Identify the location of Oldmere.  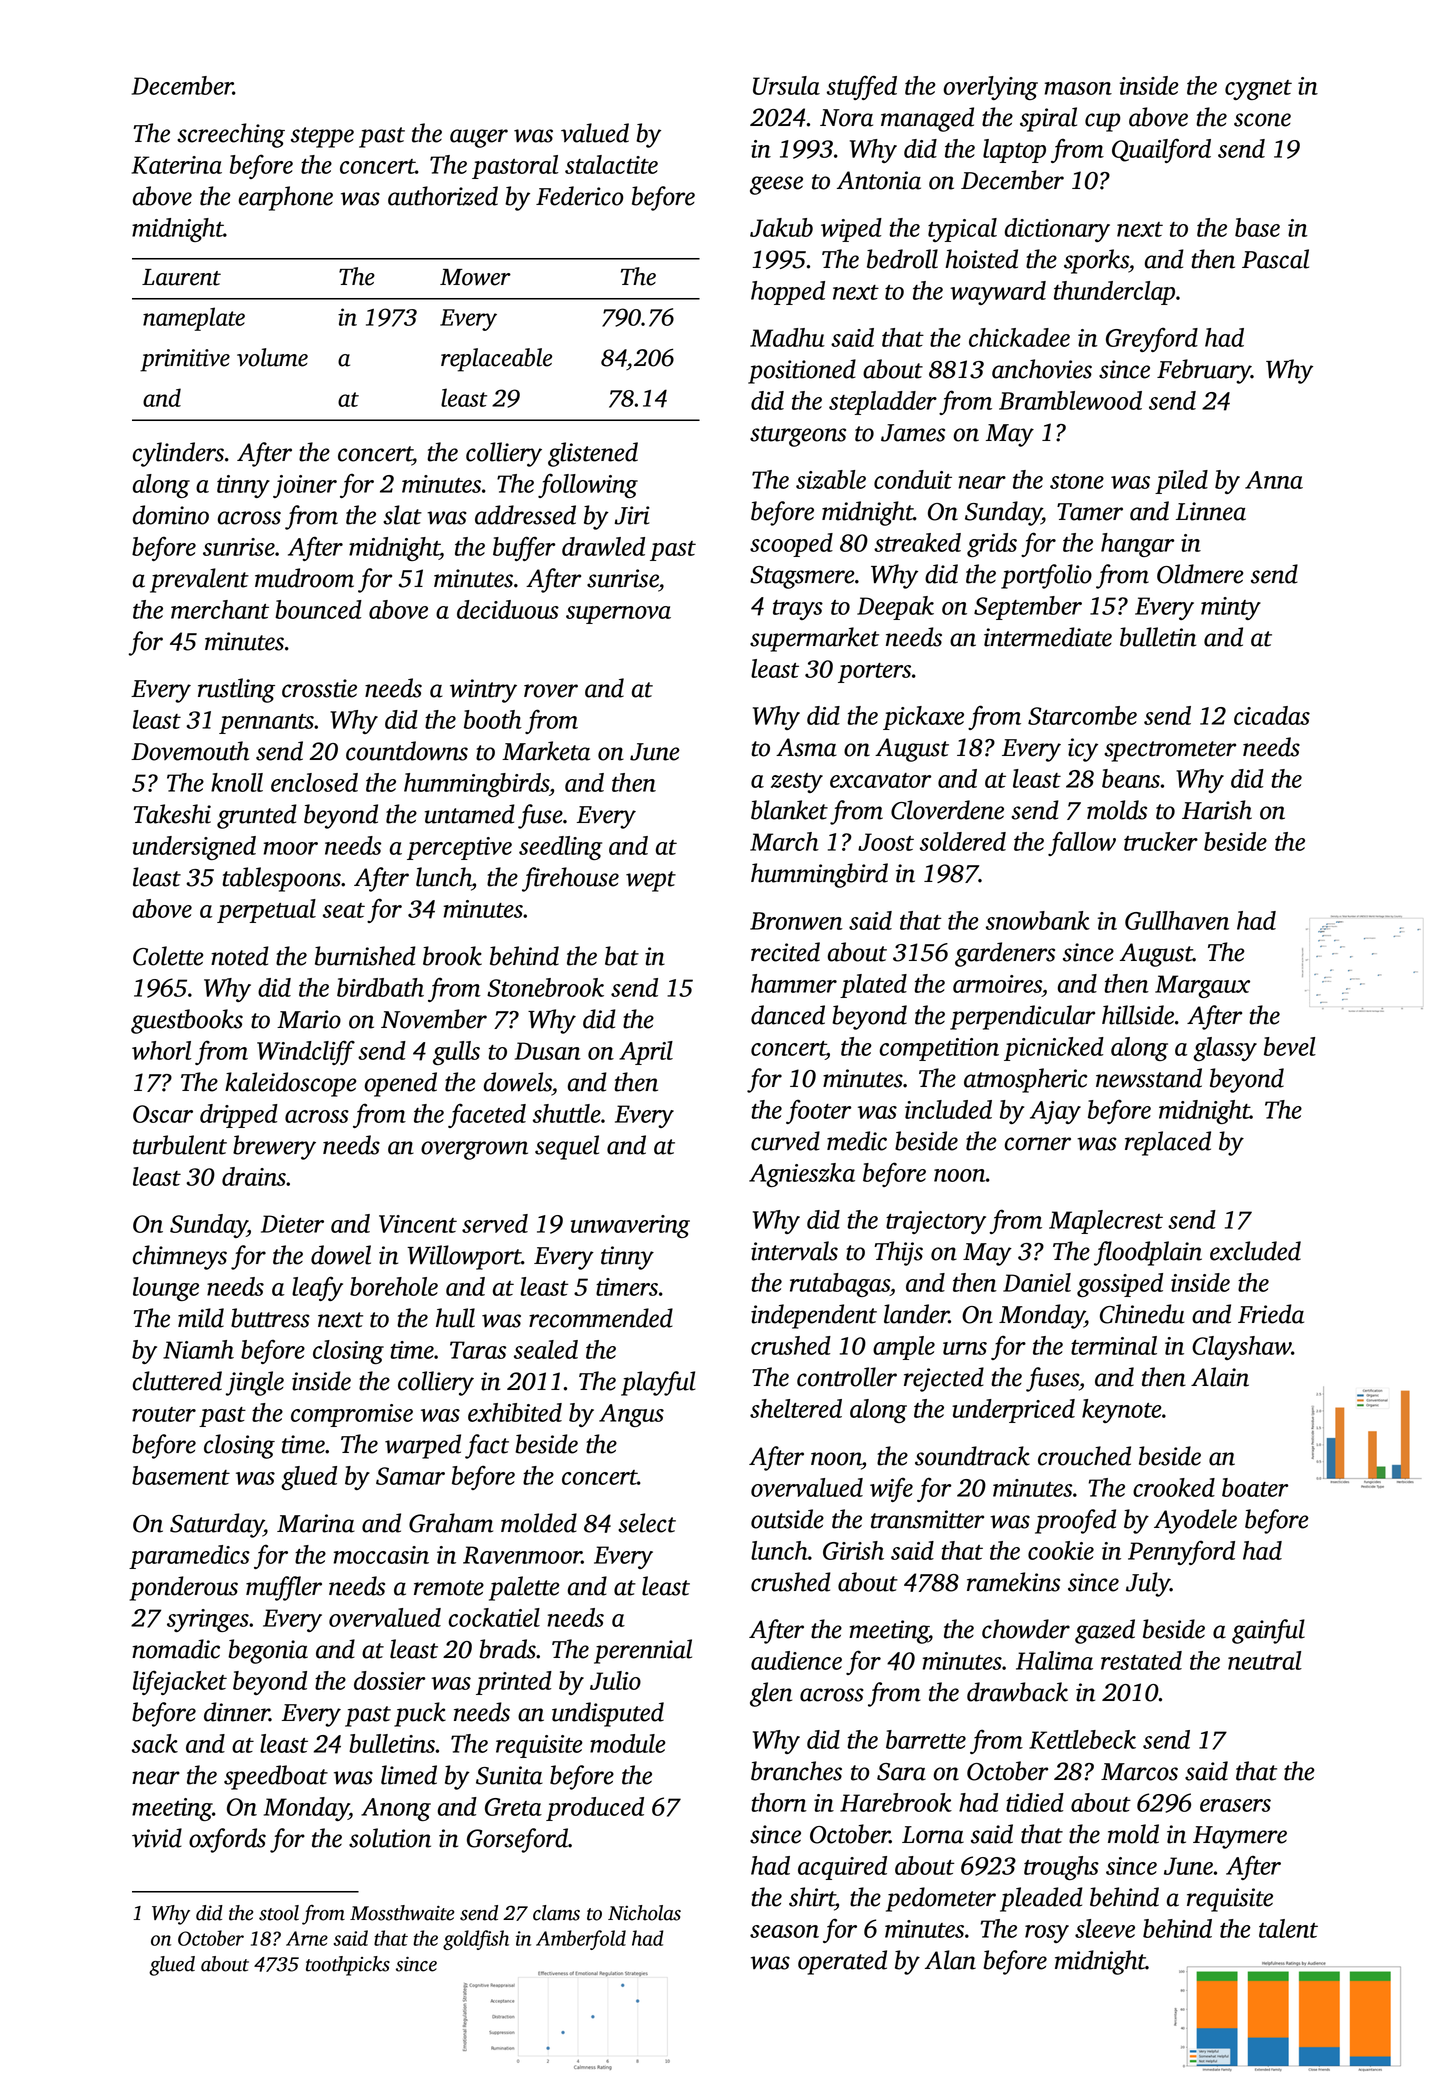
(1200, 574).
